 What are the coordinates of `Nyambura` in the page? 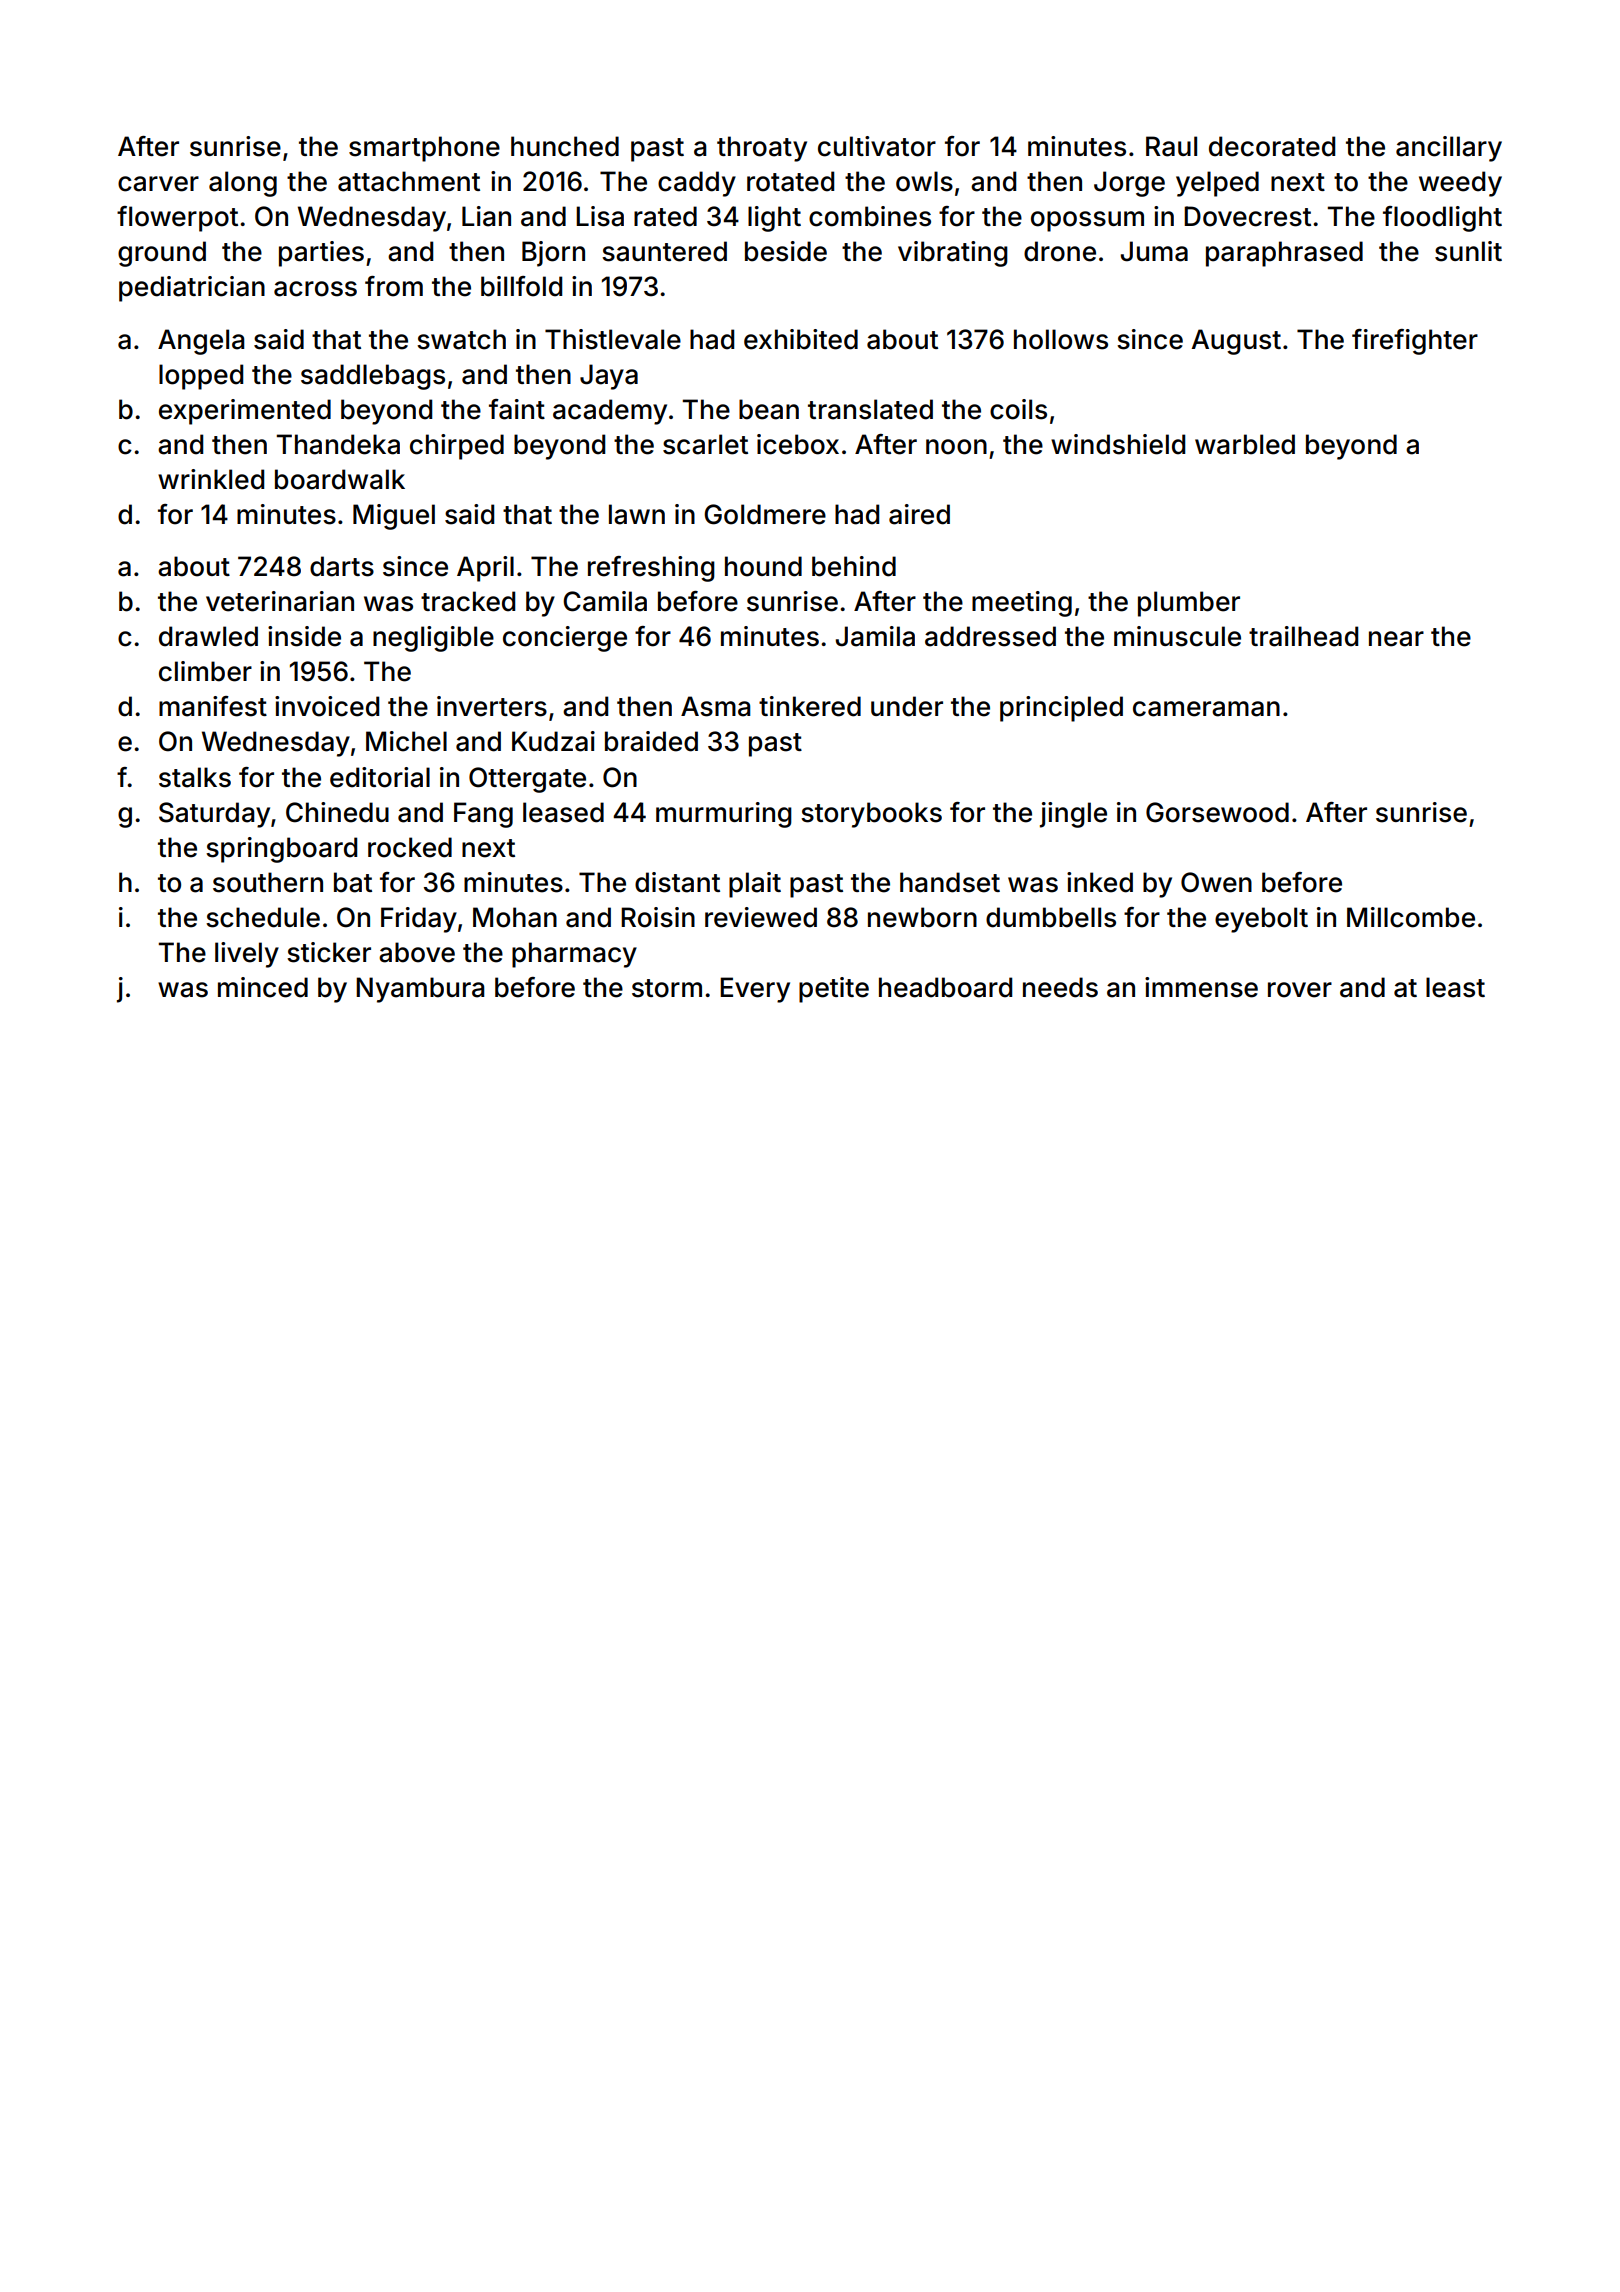 It's located at (420, 990).
